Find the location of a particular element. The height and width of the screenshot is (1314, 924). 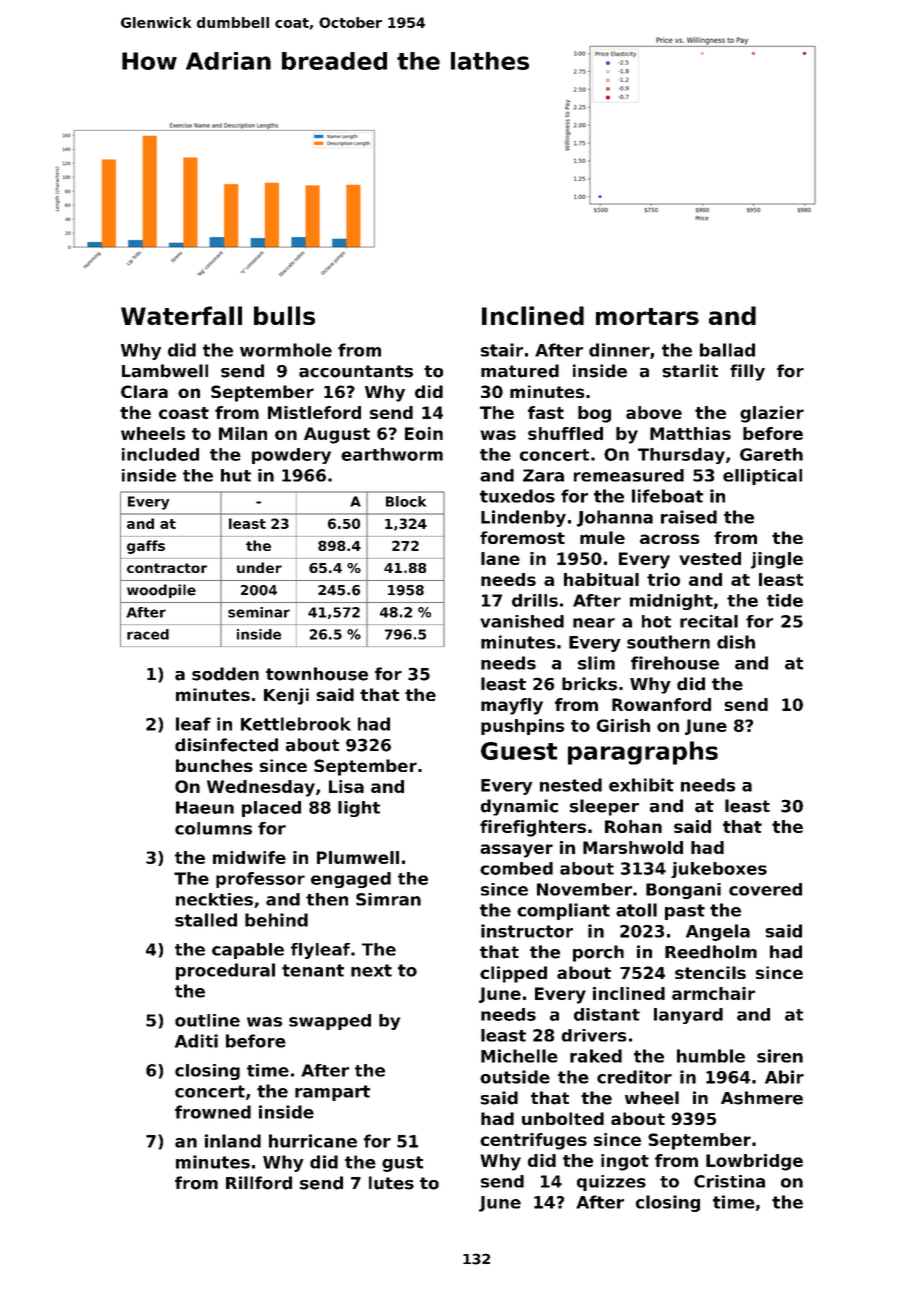

next is located at coordinates (371, 970).
